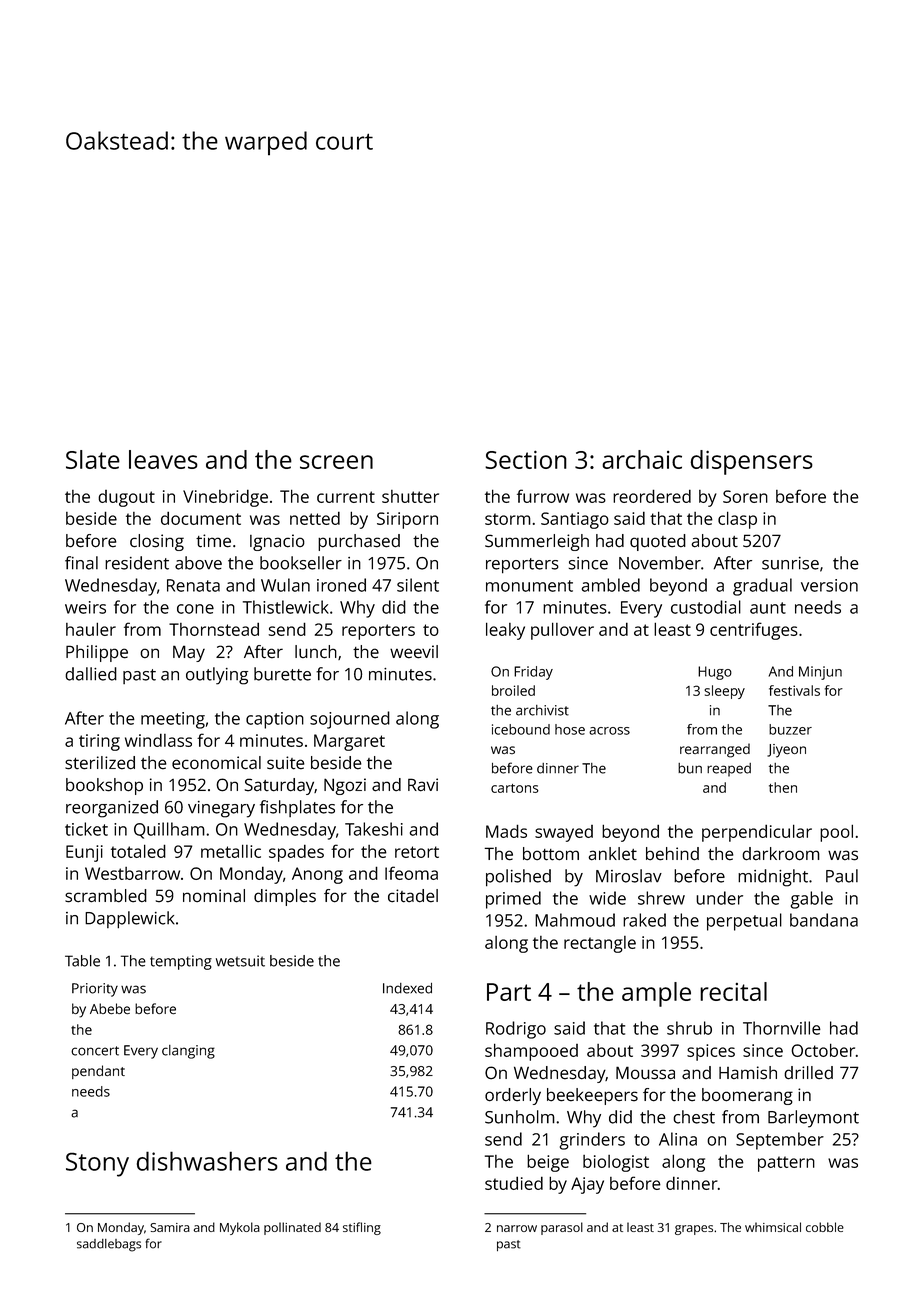 The width and height of the document is (924, 1311). I want to click on Minjun, so click(820, 673).
